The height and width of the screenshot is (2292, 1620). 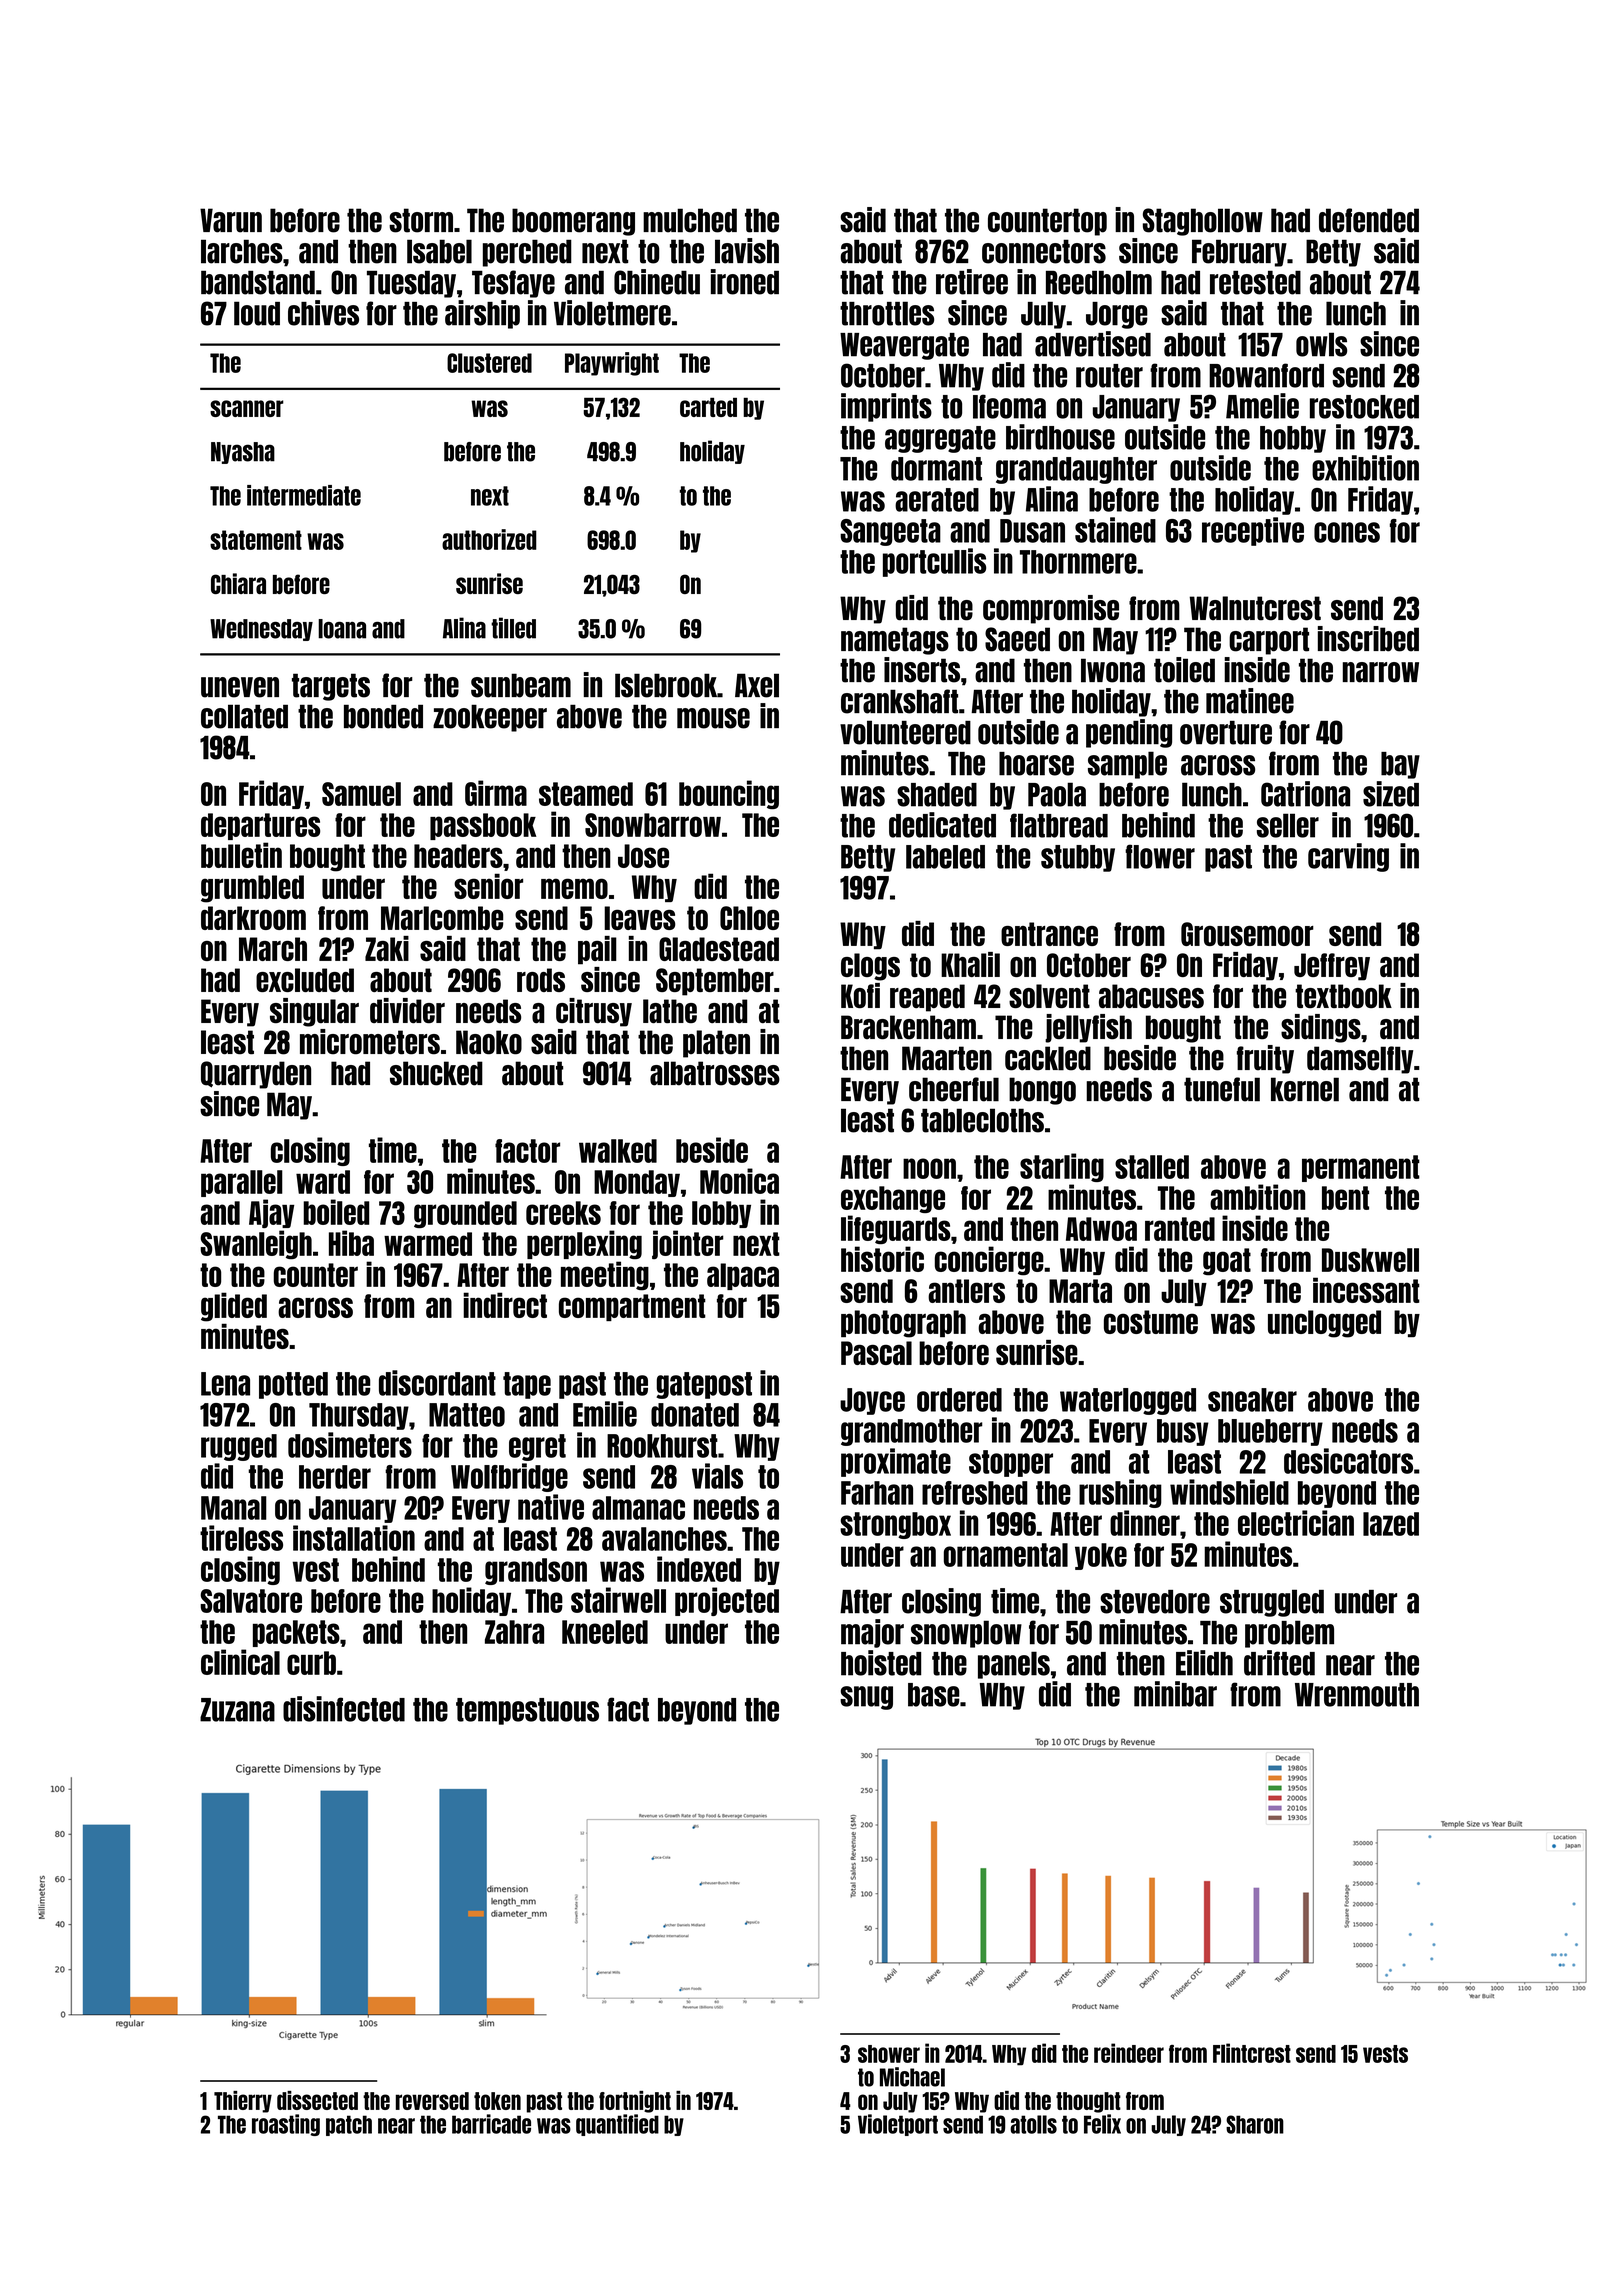 What do you see at coordinates (1060, 437) in the screenshot?
I see `birdhouse` at bounding box center [1060, 437].
